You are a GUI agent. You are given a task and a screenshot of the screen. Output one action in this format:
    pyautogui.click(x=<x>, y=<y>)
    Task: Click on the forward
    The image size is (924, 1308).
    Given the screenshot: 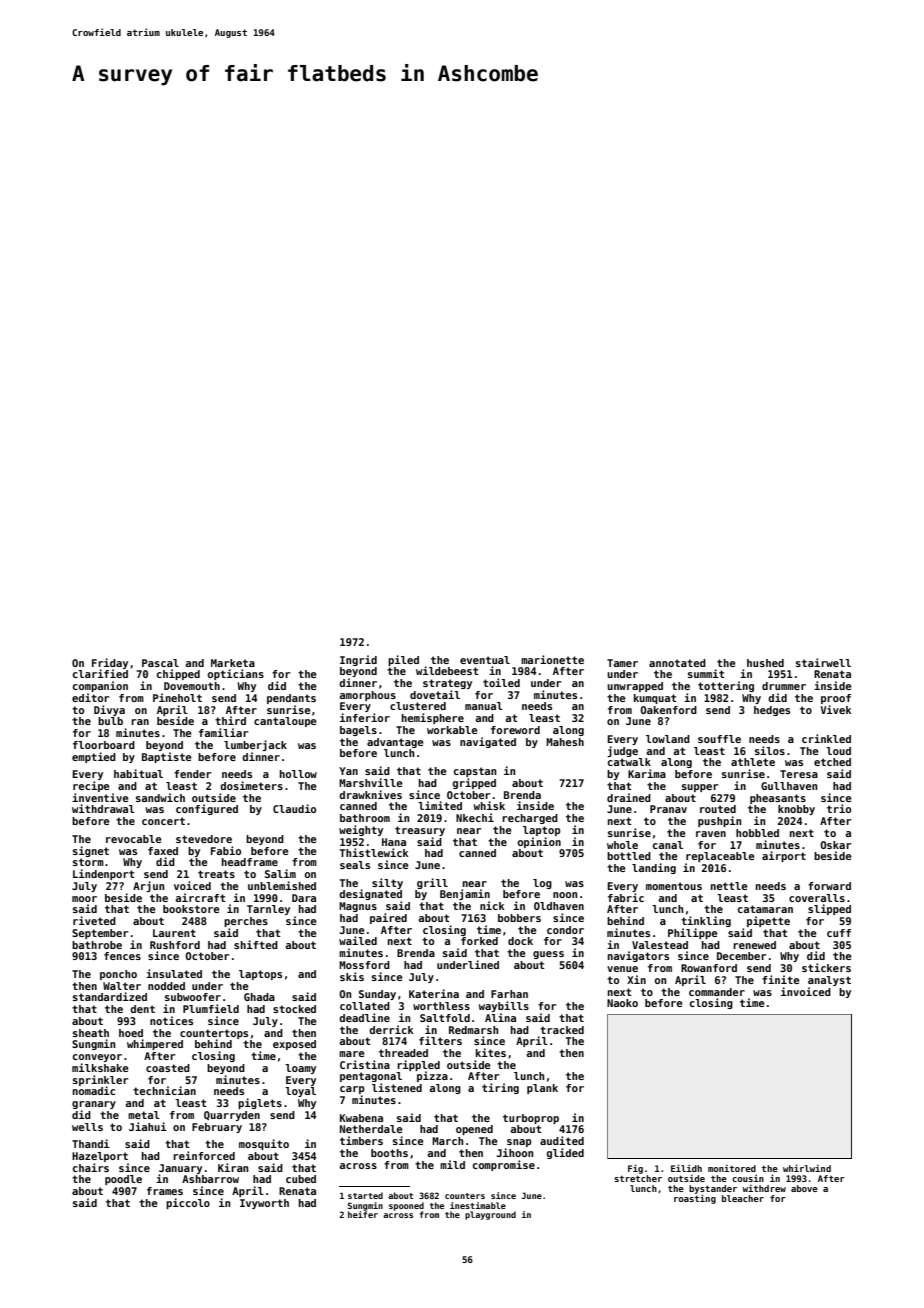 What is the action you would take?
    pyautogui.click(x=829, y=886)
